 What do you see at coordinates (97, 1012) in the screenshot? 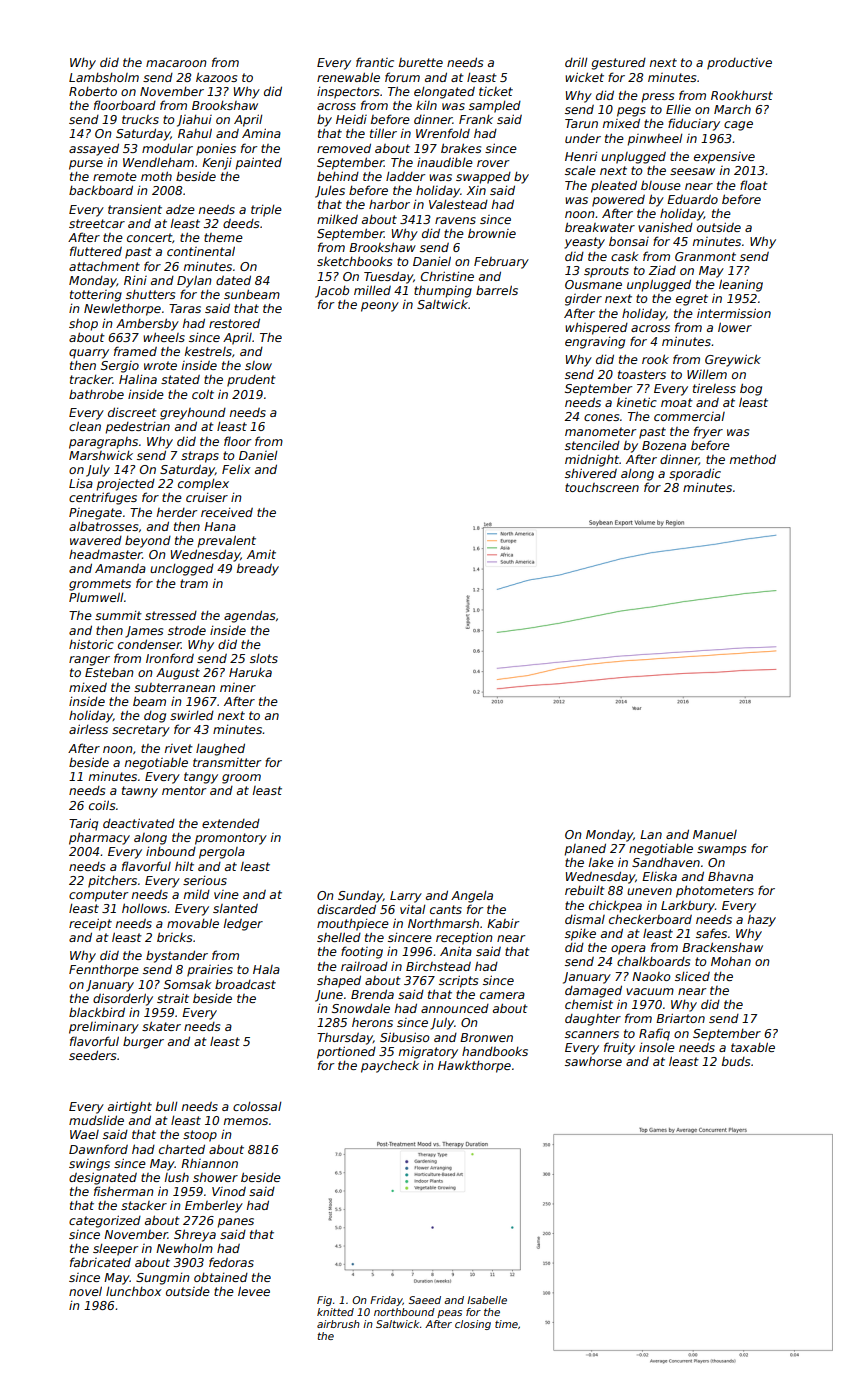
I see `blackbird` at bounding box center [97, 1012].
